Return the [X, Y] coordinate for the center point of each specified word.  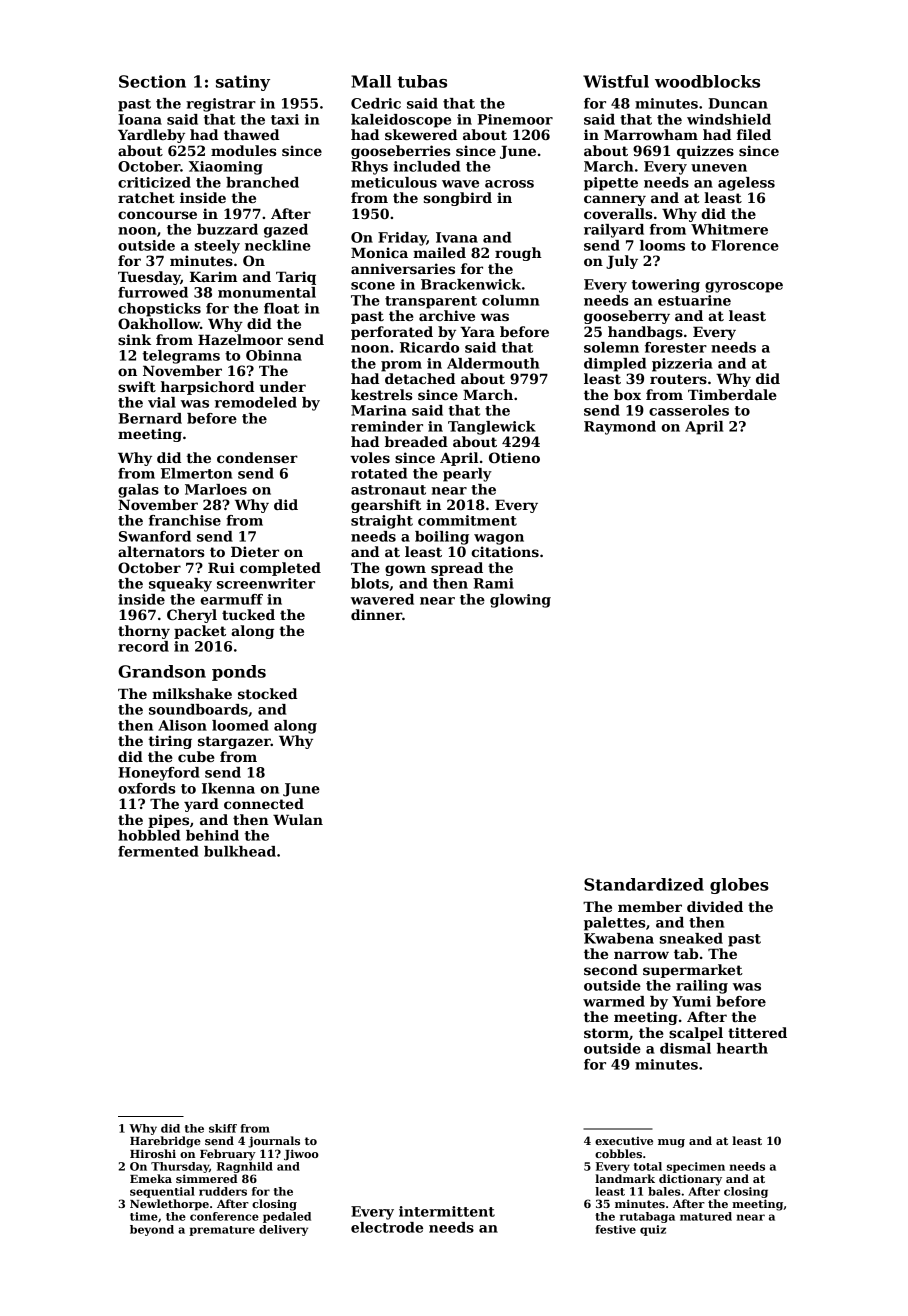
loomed [240, 725]
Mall [371, 81]
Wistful [616, 81]
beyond [152, 1230]
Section [152, 81]
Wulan [298, 819]
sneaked [691, 938]
